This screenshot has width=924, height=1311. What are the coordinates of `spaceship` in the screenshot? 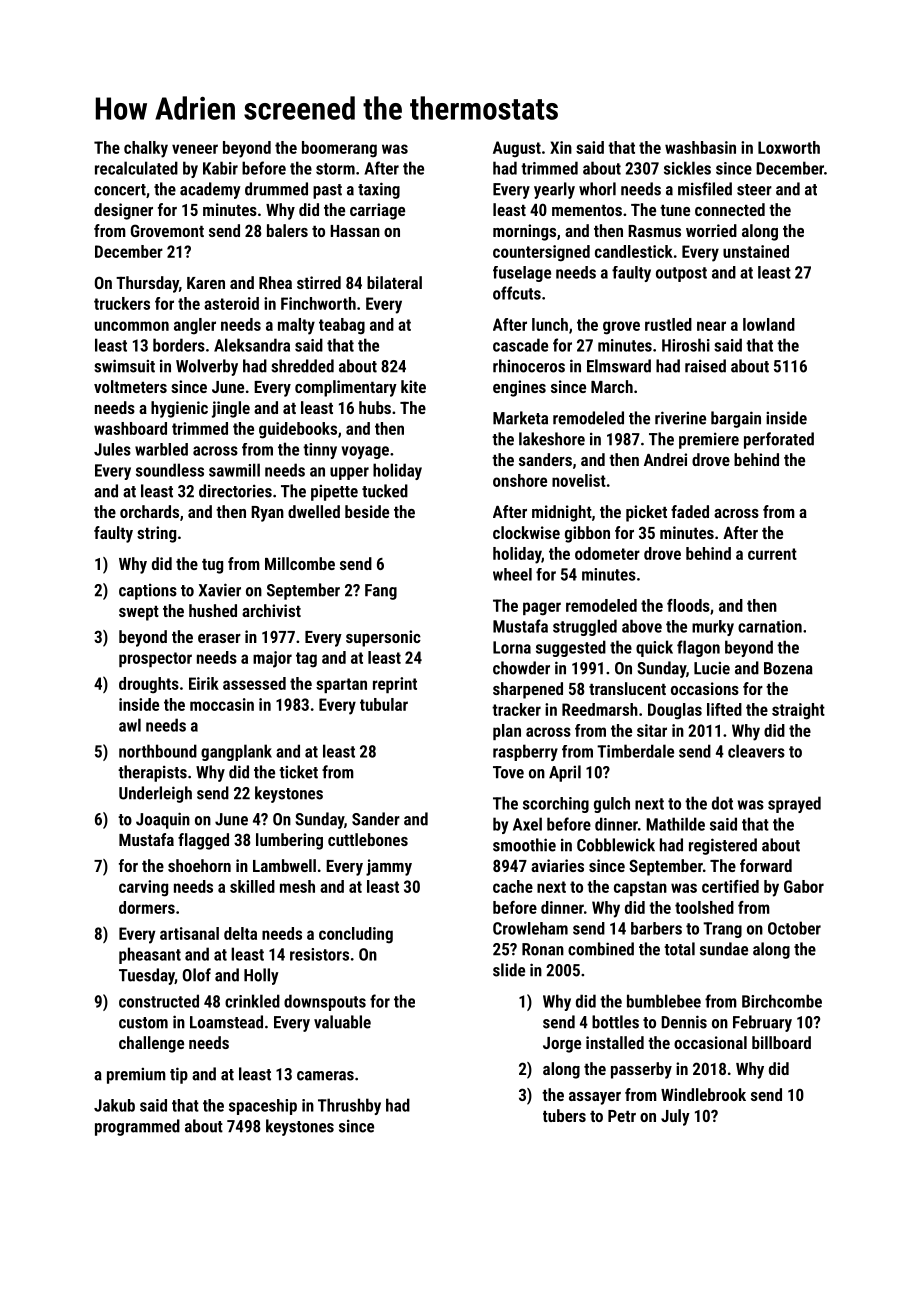 It's located at (263, 1107).
